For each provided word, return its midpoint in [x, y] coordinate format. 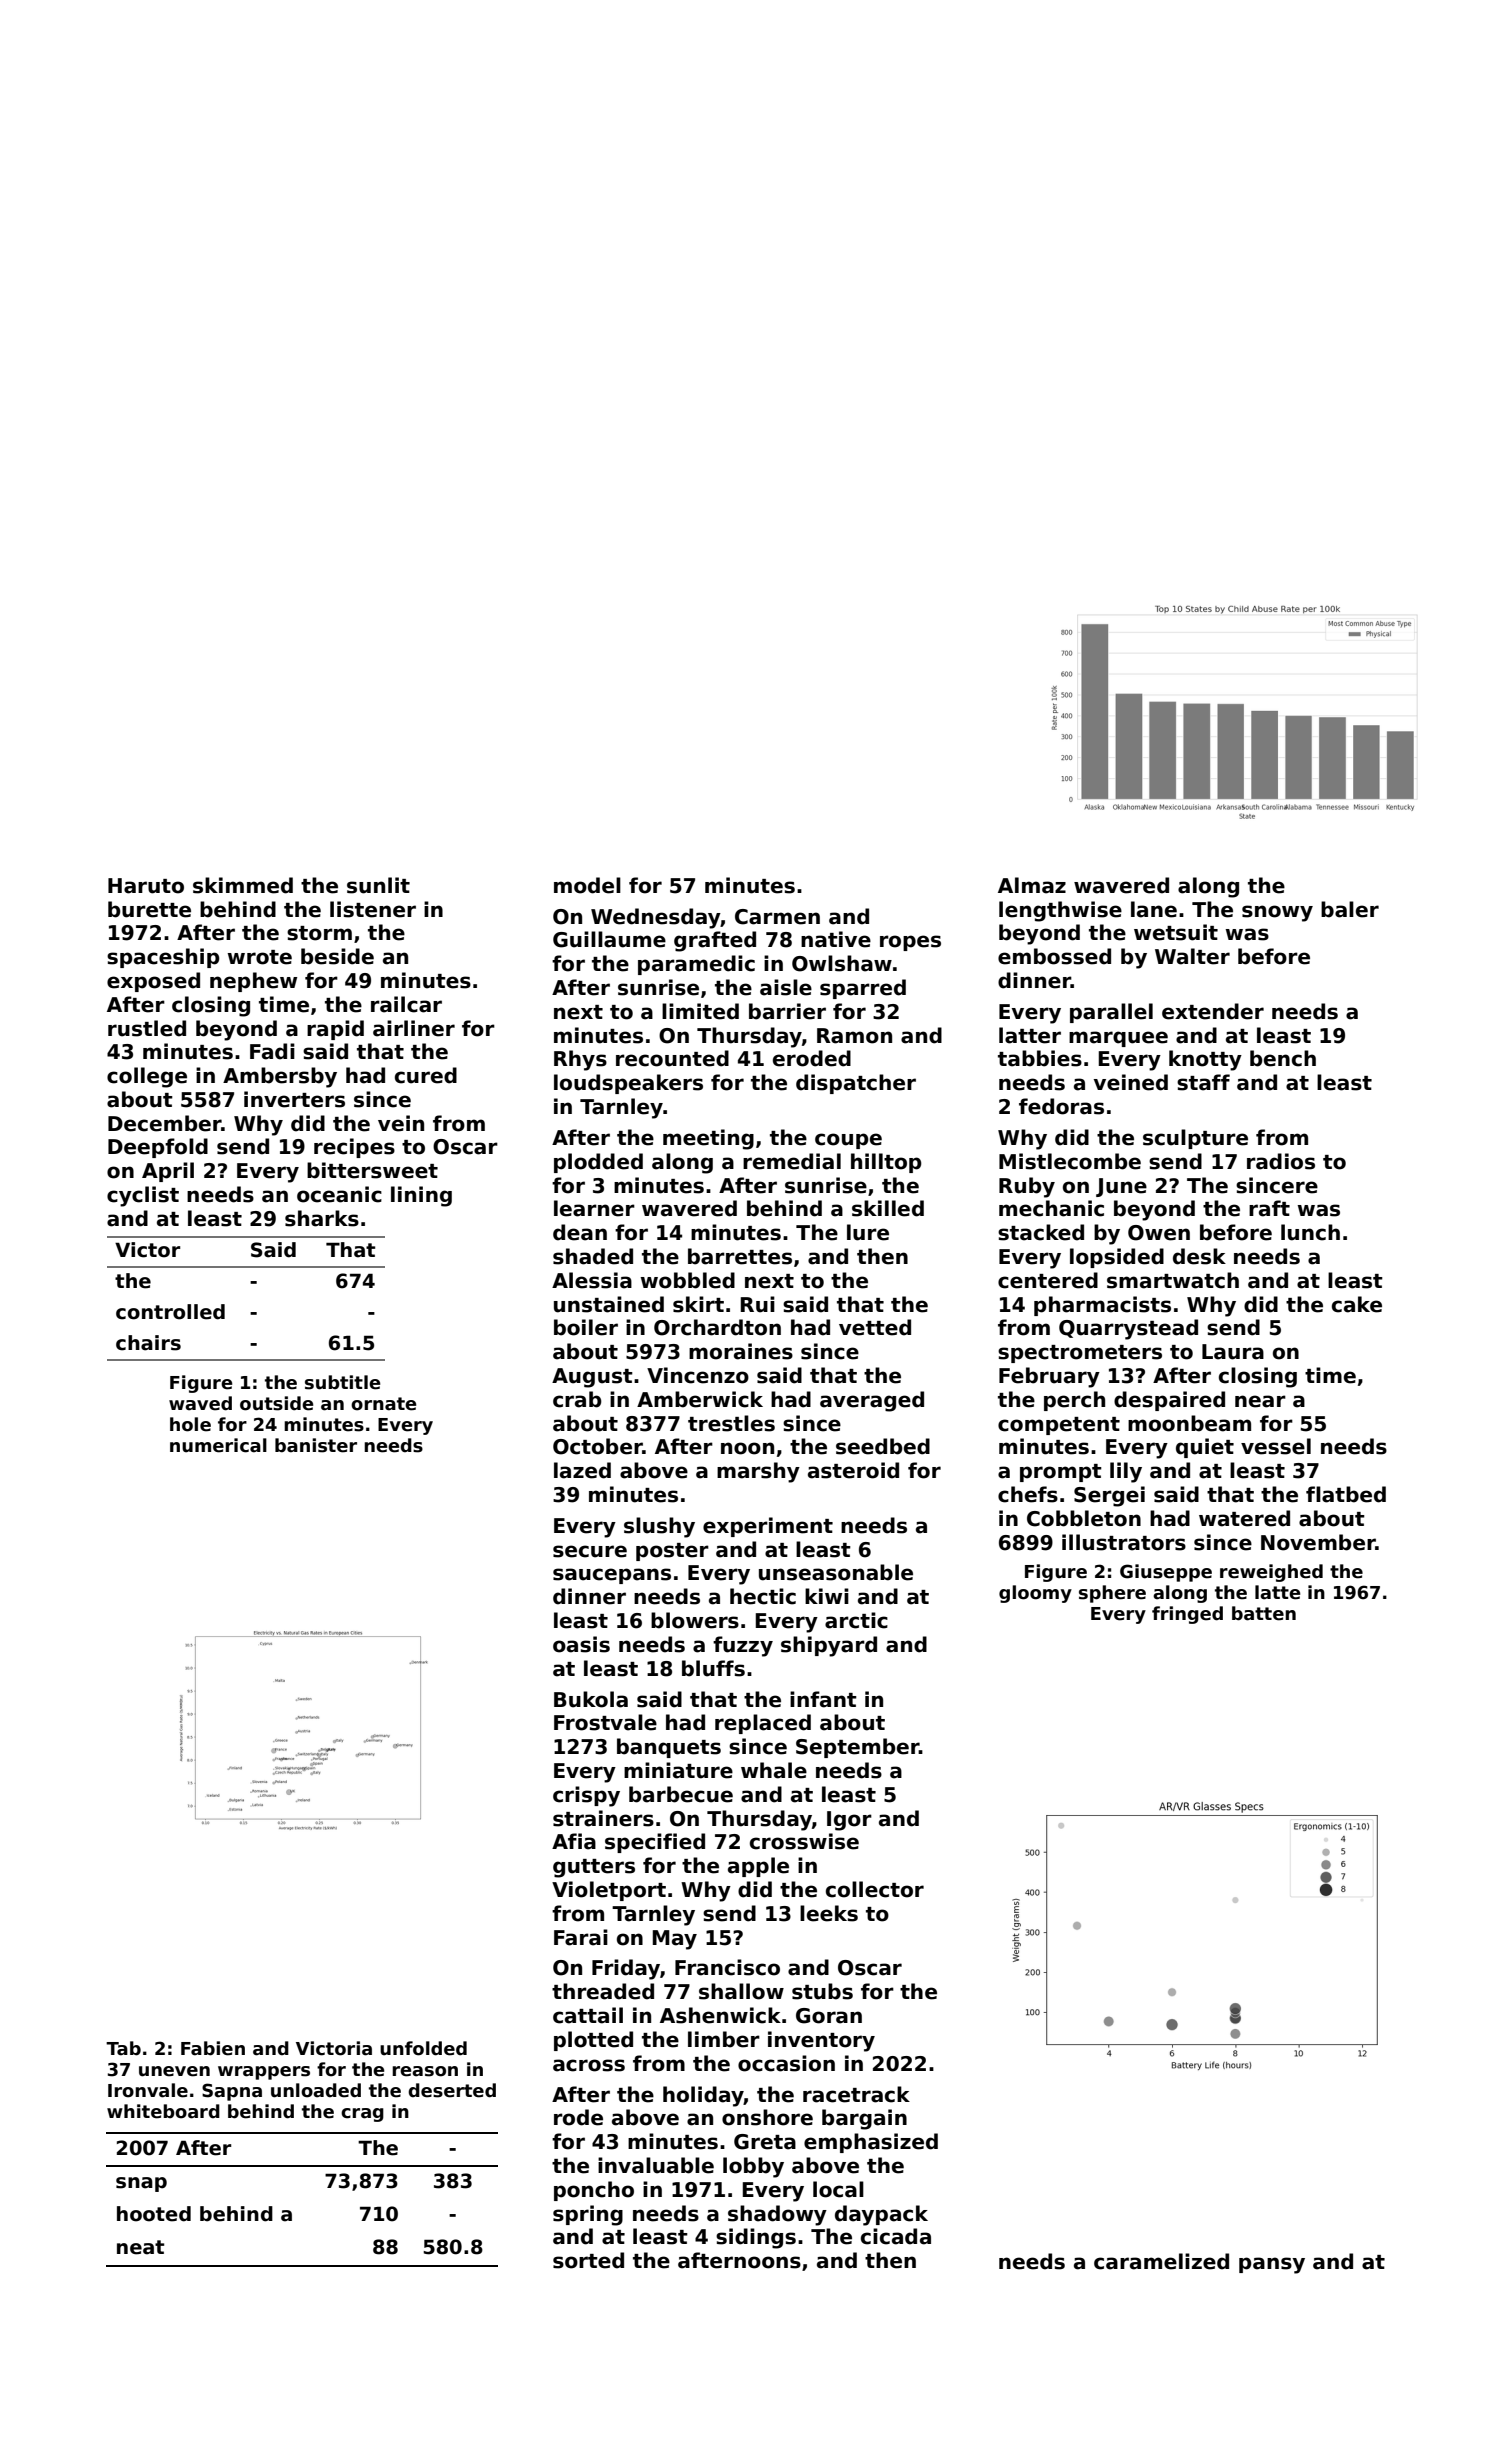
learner [594, 1208]
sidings [756, 2238]
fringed [1187, 1615]
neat [140, 2247]
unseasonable [836, 1572]
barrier [787, 1011]
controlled [170, 1312]
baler [1350, 909]
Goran [829, 2016]
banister [316, 1445]
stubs [822, 1991]
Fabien [213, 2048]
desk [1199, 1256]
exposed [153, 982]
